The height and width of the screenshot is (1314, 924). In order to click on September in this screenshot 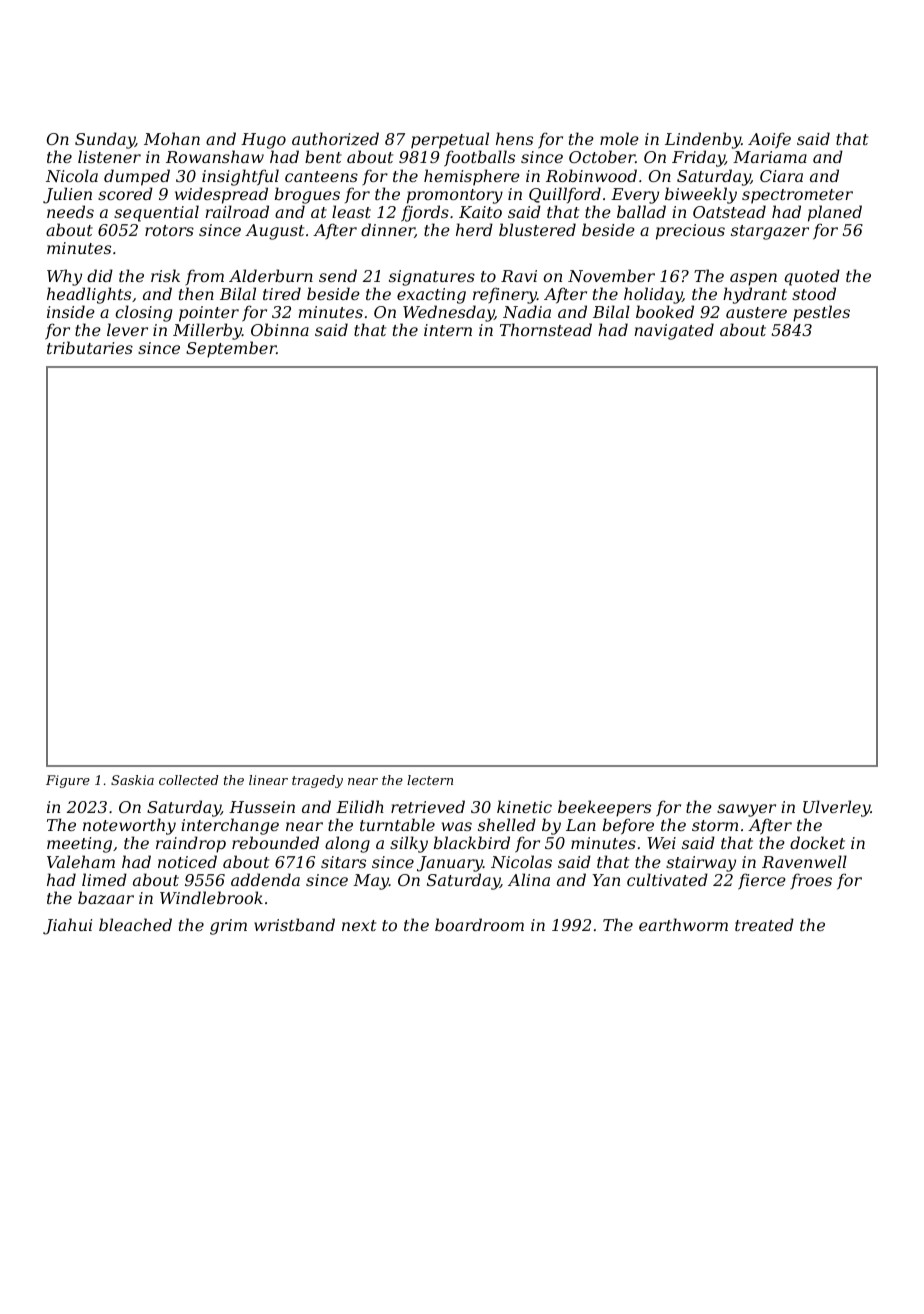, I will do `click(231, 349)`.
